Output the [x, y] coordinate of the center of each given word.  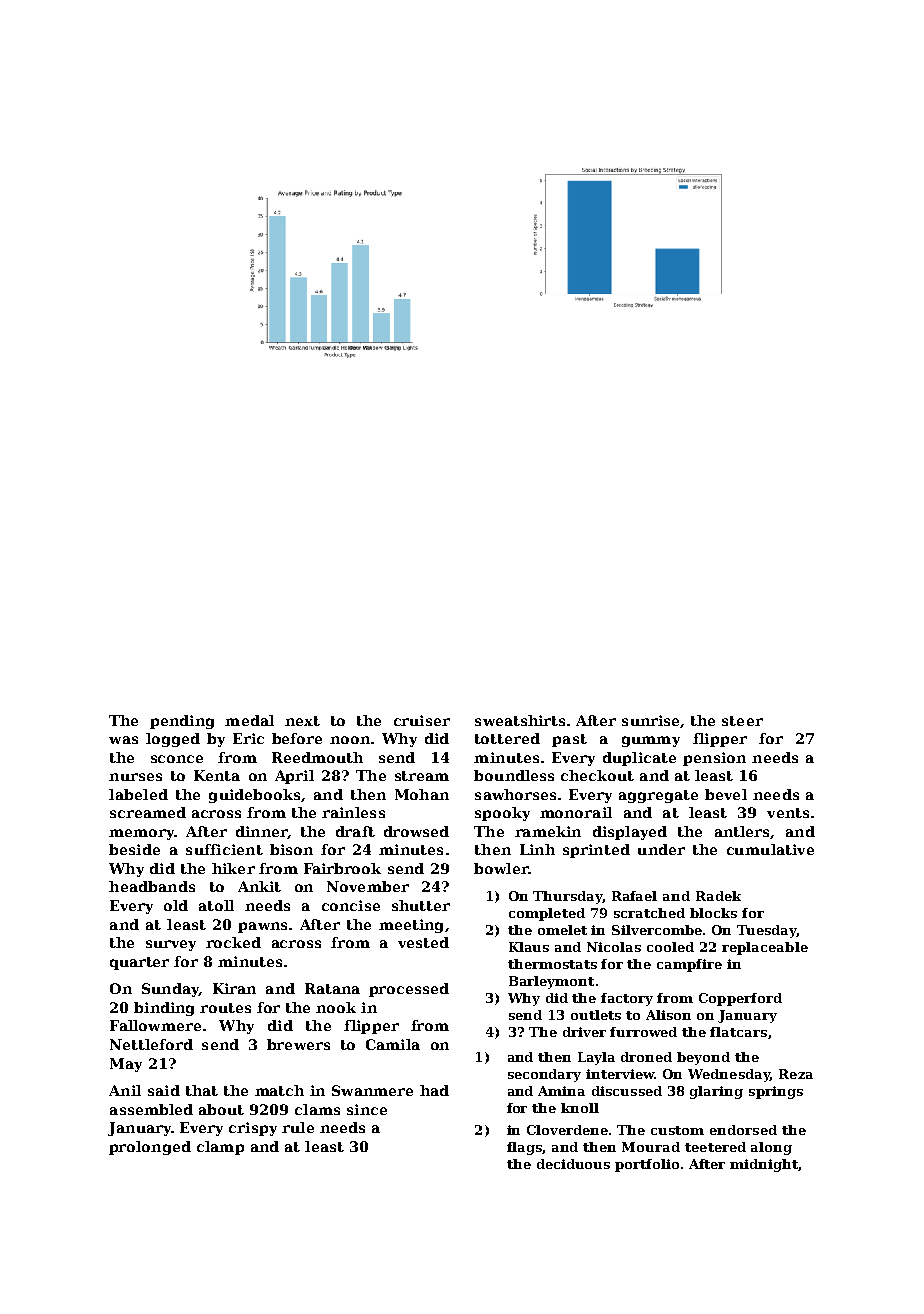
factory [627, 999]
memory [141, 834]
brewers [298, 1044]
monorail [576, 812]
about [221, 1109]
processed [409, 990]
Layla [596, 1058]
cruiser [422, 720]
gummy [651, 741]
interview [620, 1074]
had [434, 1090]
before [297, 738]
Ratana [332, 988]
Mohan [422, 794]
